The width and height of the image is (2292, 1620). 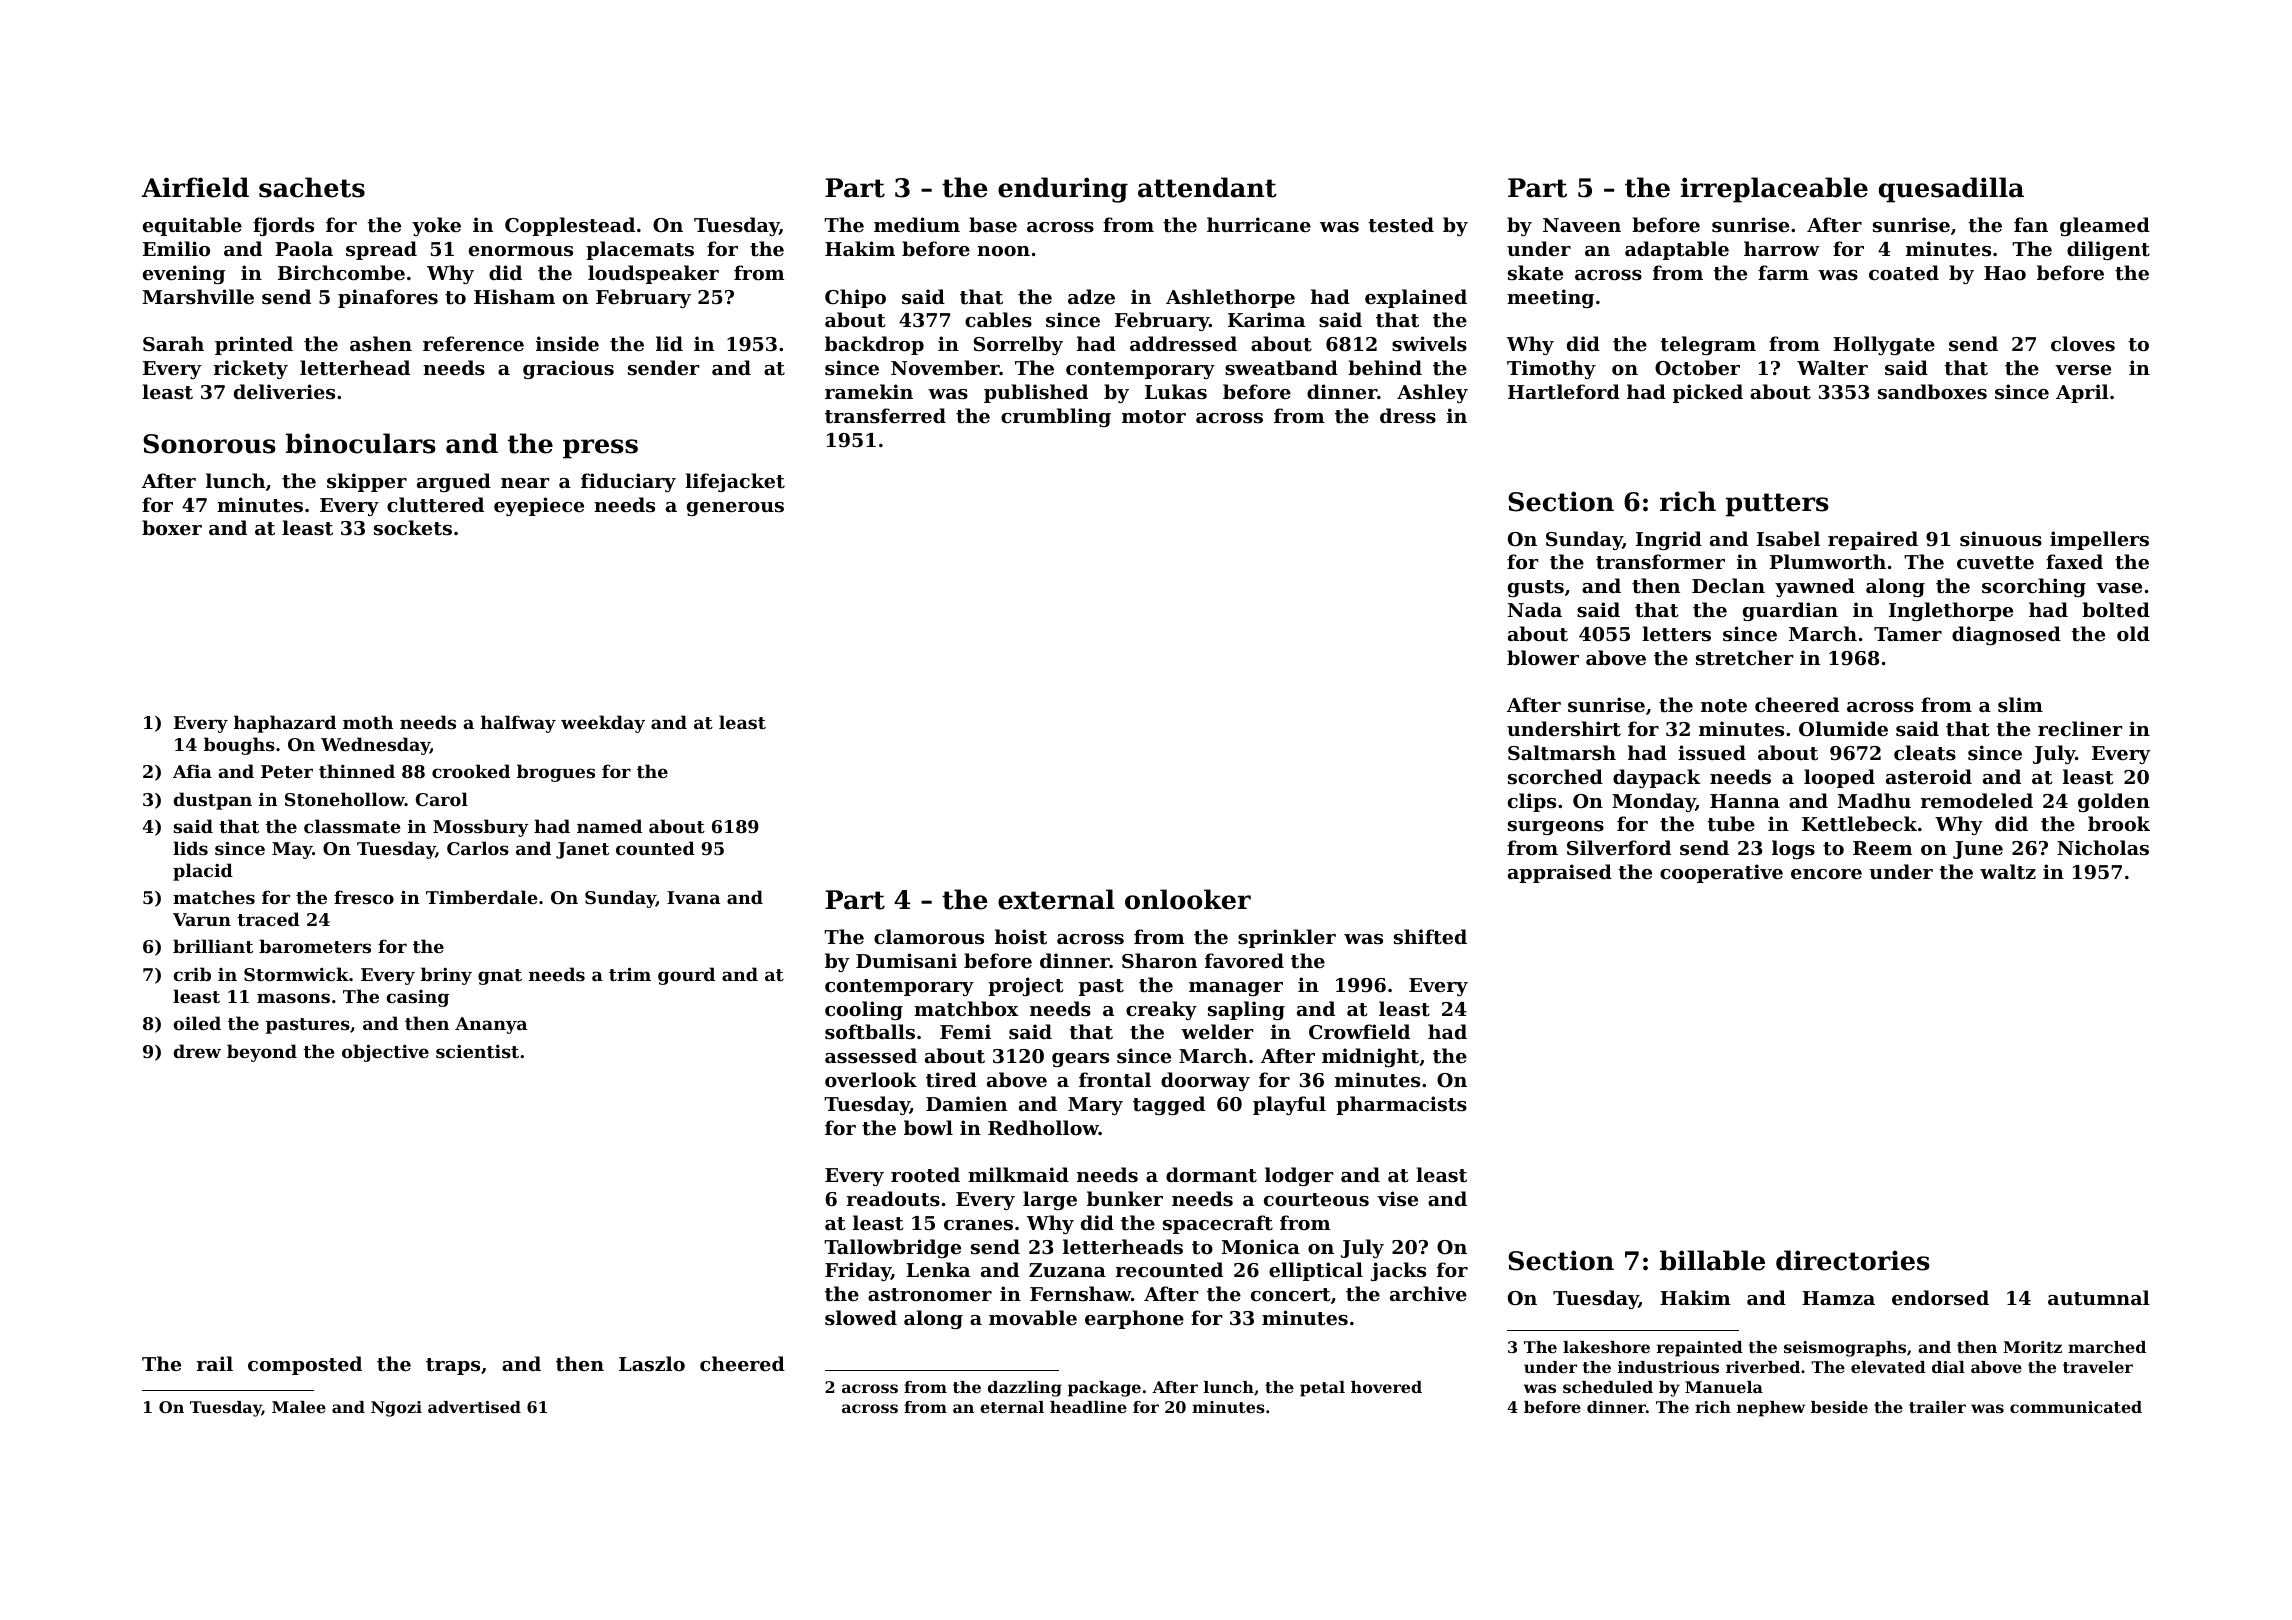 What do you see at coordinates (1063, 190) in the image?
I see `enduring` at bounding box center [1063, 190].
